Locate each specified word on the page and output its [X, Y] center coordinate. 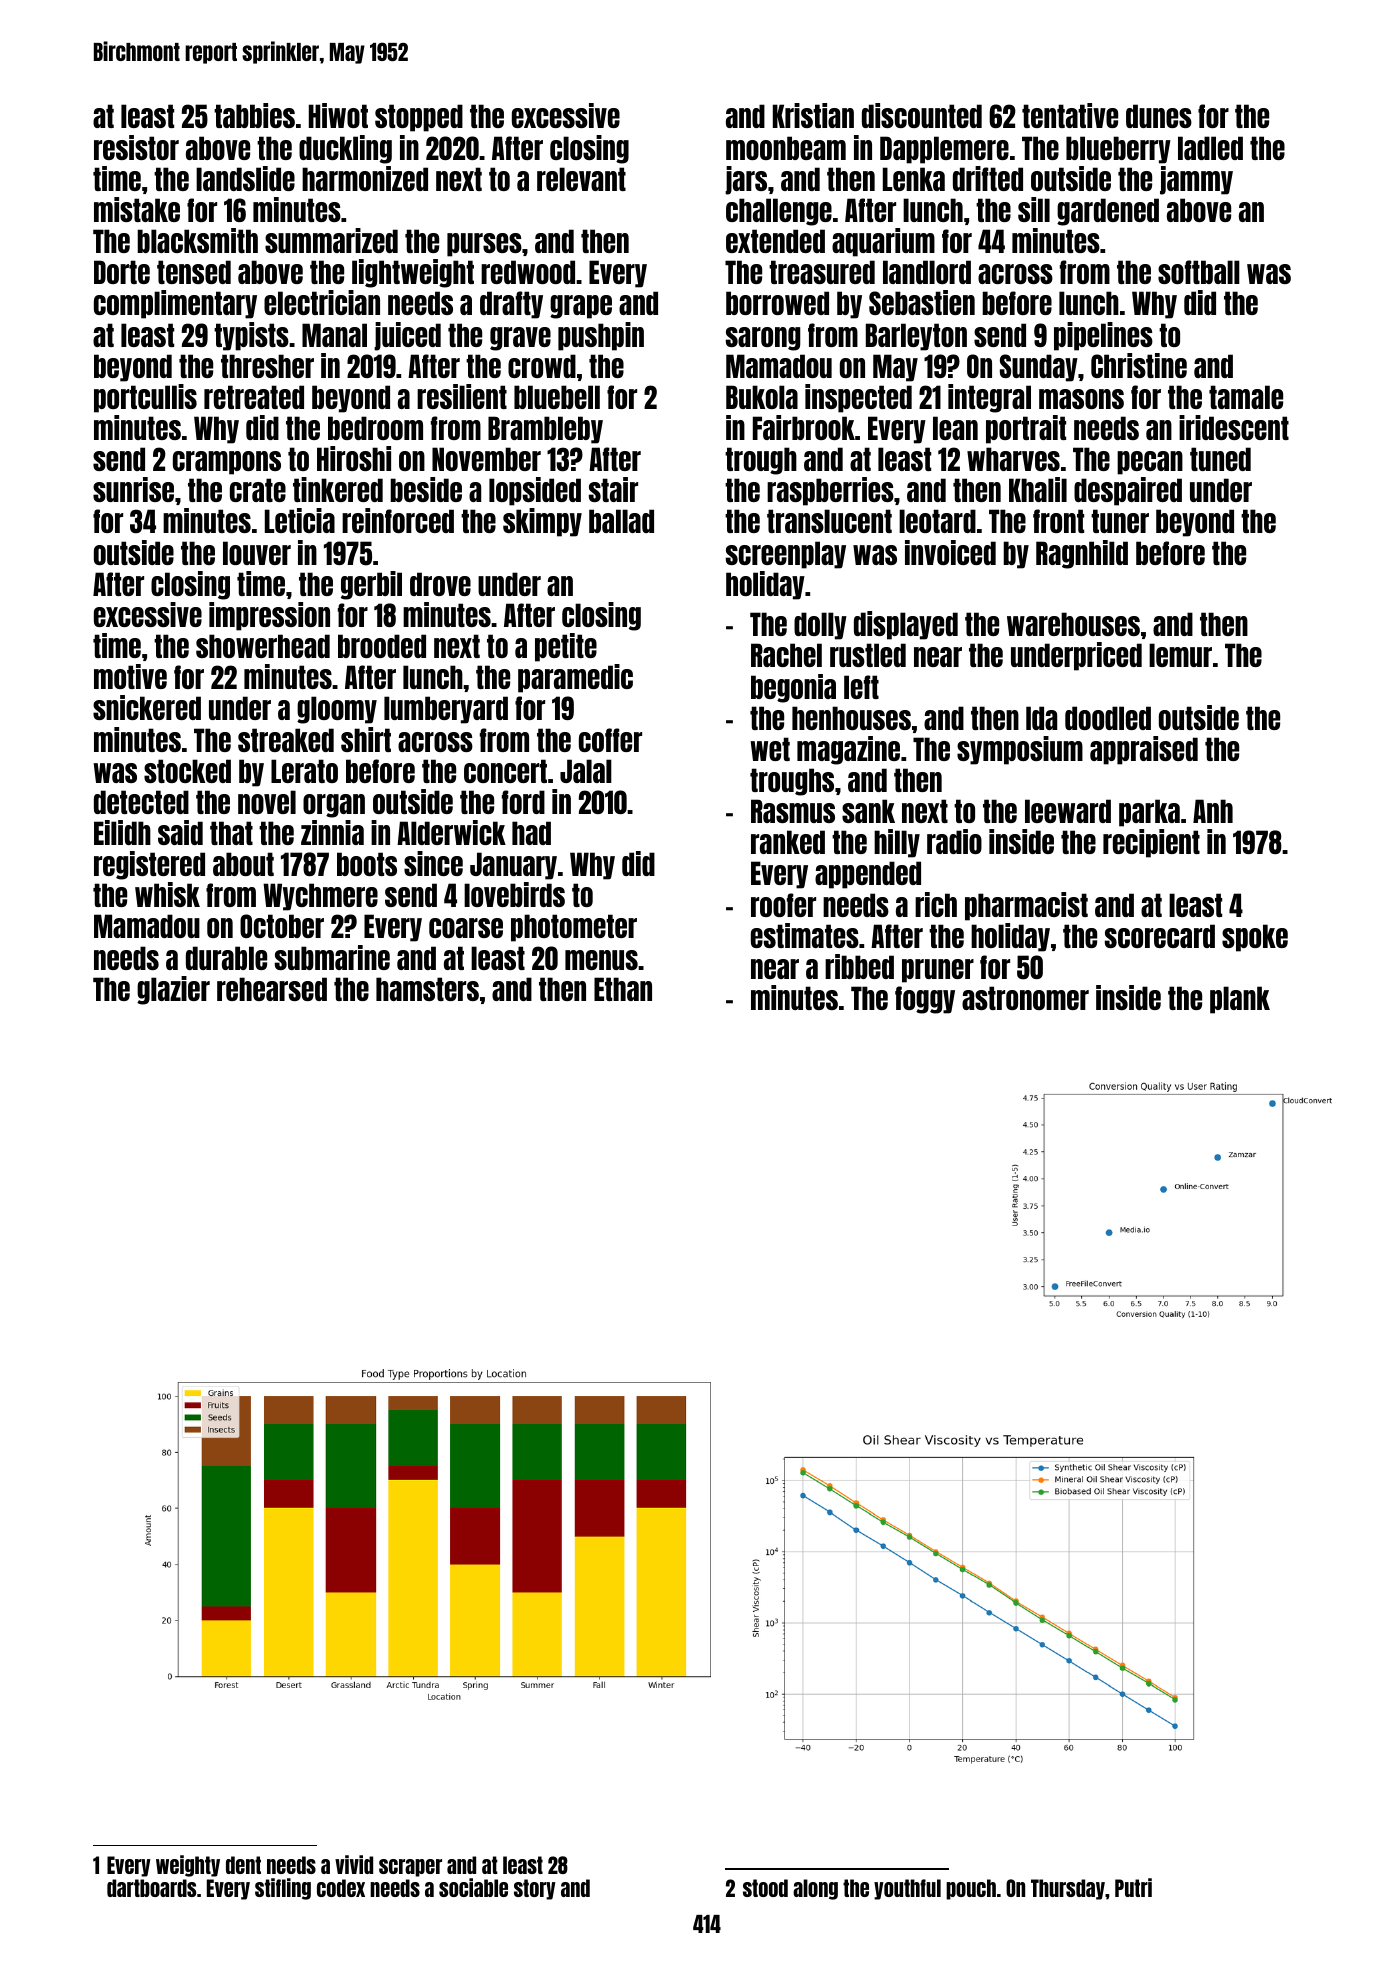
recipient [1151, 843]
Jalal [586, 771]
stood [765, 1888]
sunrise [133, 489]
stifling [283, 1889]
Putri [1133, 1887]
